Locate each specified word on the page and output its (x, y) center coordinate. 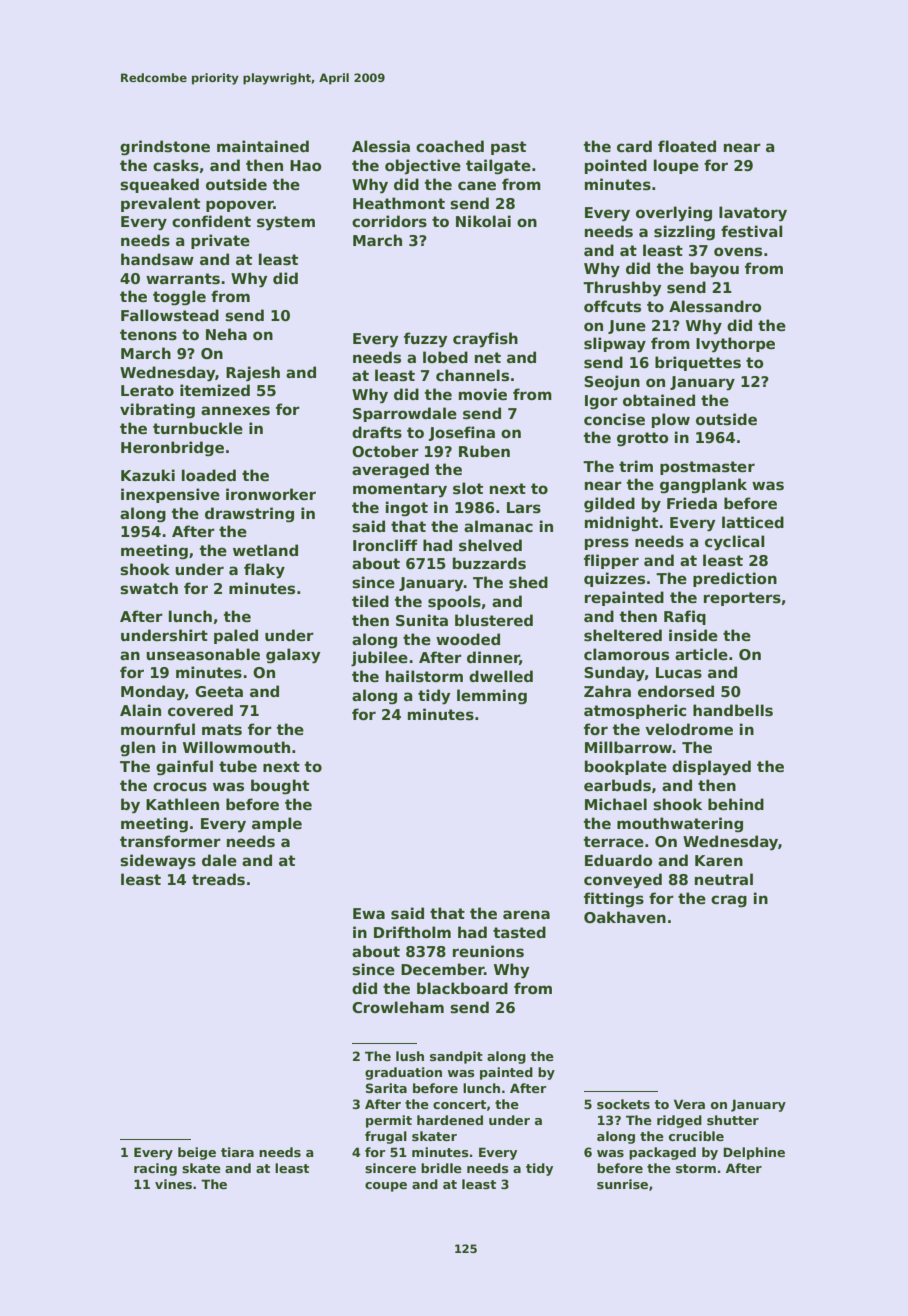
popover (240, 206)
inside (693, 635)
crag (729, 901)
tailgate (498, 167)
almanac (498, 526)
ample (277, 824)
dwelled (501, 676)
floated (687, 146)
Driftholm (412, 932)
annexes (235, 410)
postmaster (707, 468)
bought (280, 787)
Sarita (386, 1088)
